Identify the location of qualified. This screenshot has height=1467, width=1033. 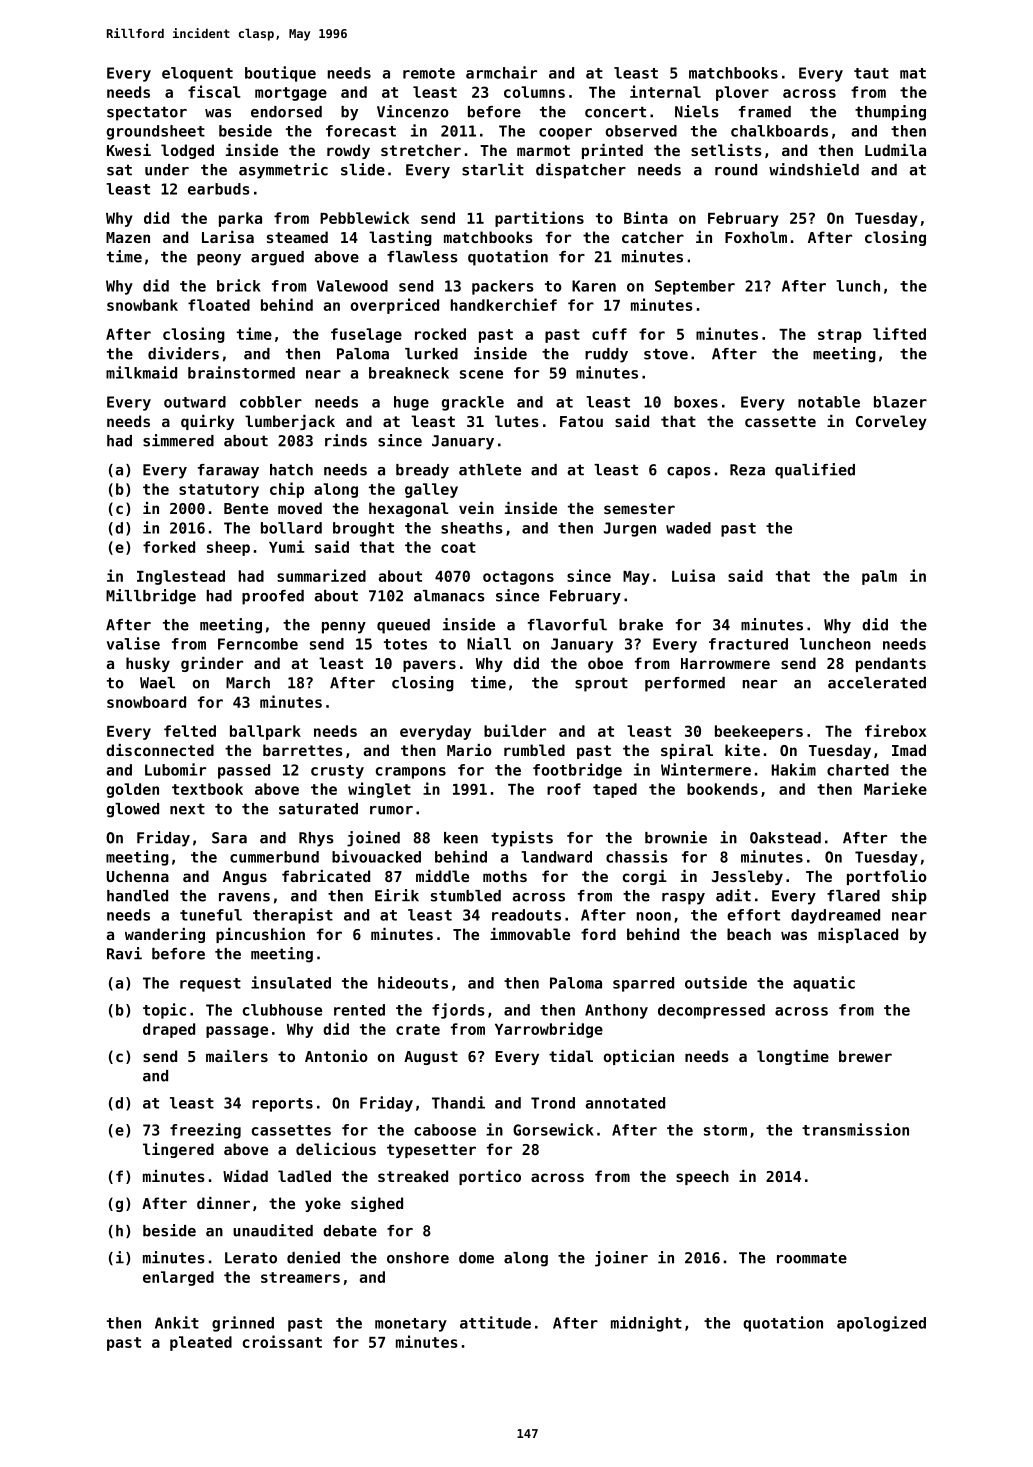
(815, 471).
